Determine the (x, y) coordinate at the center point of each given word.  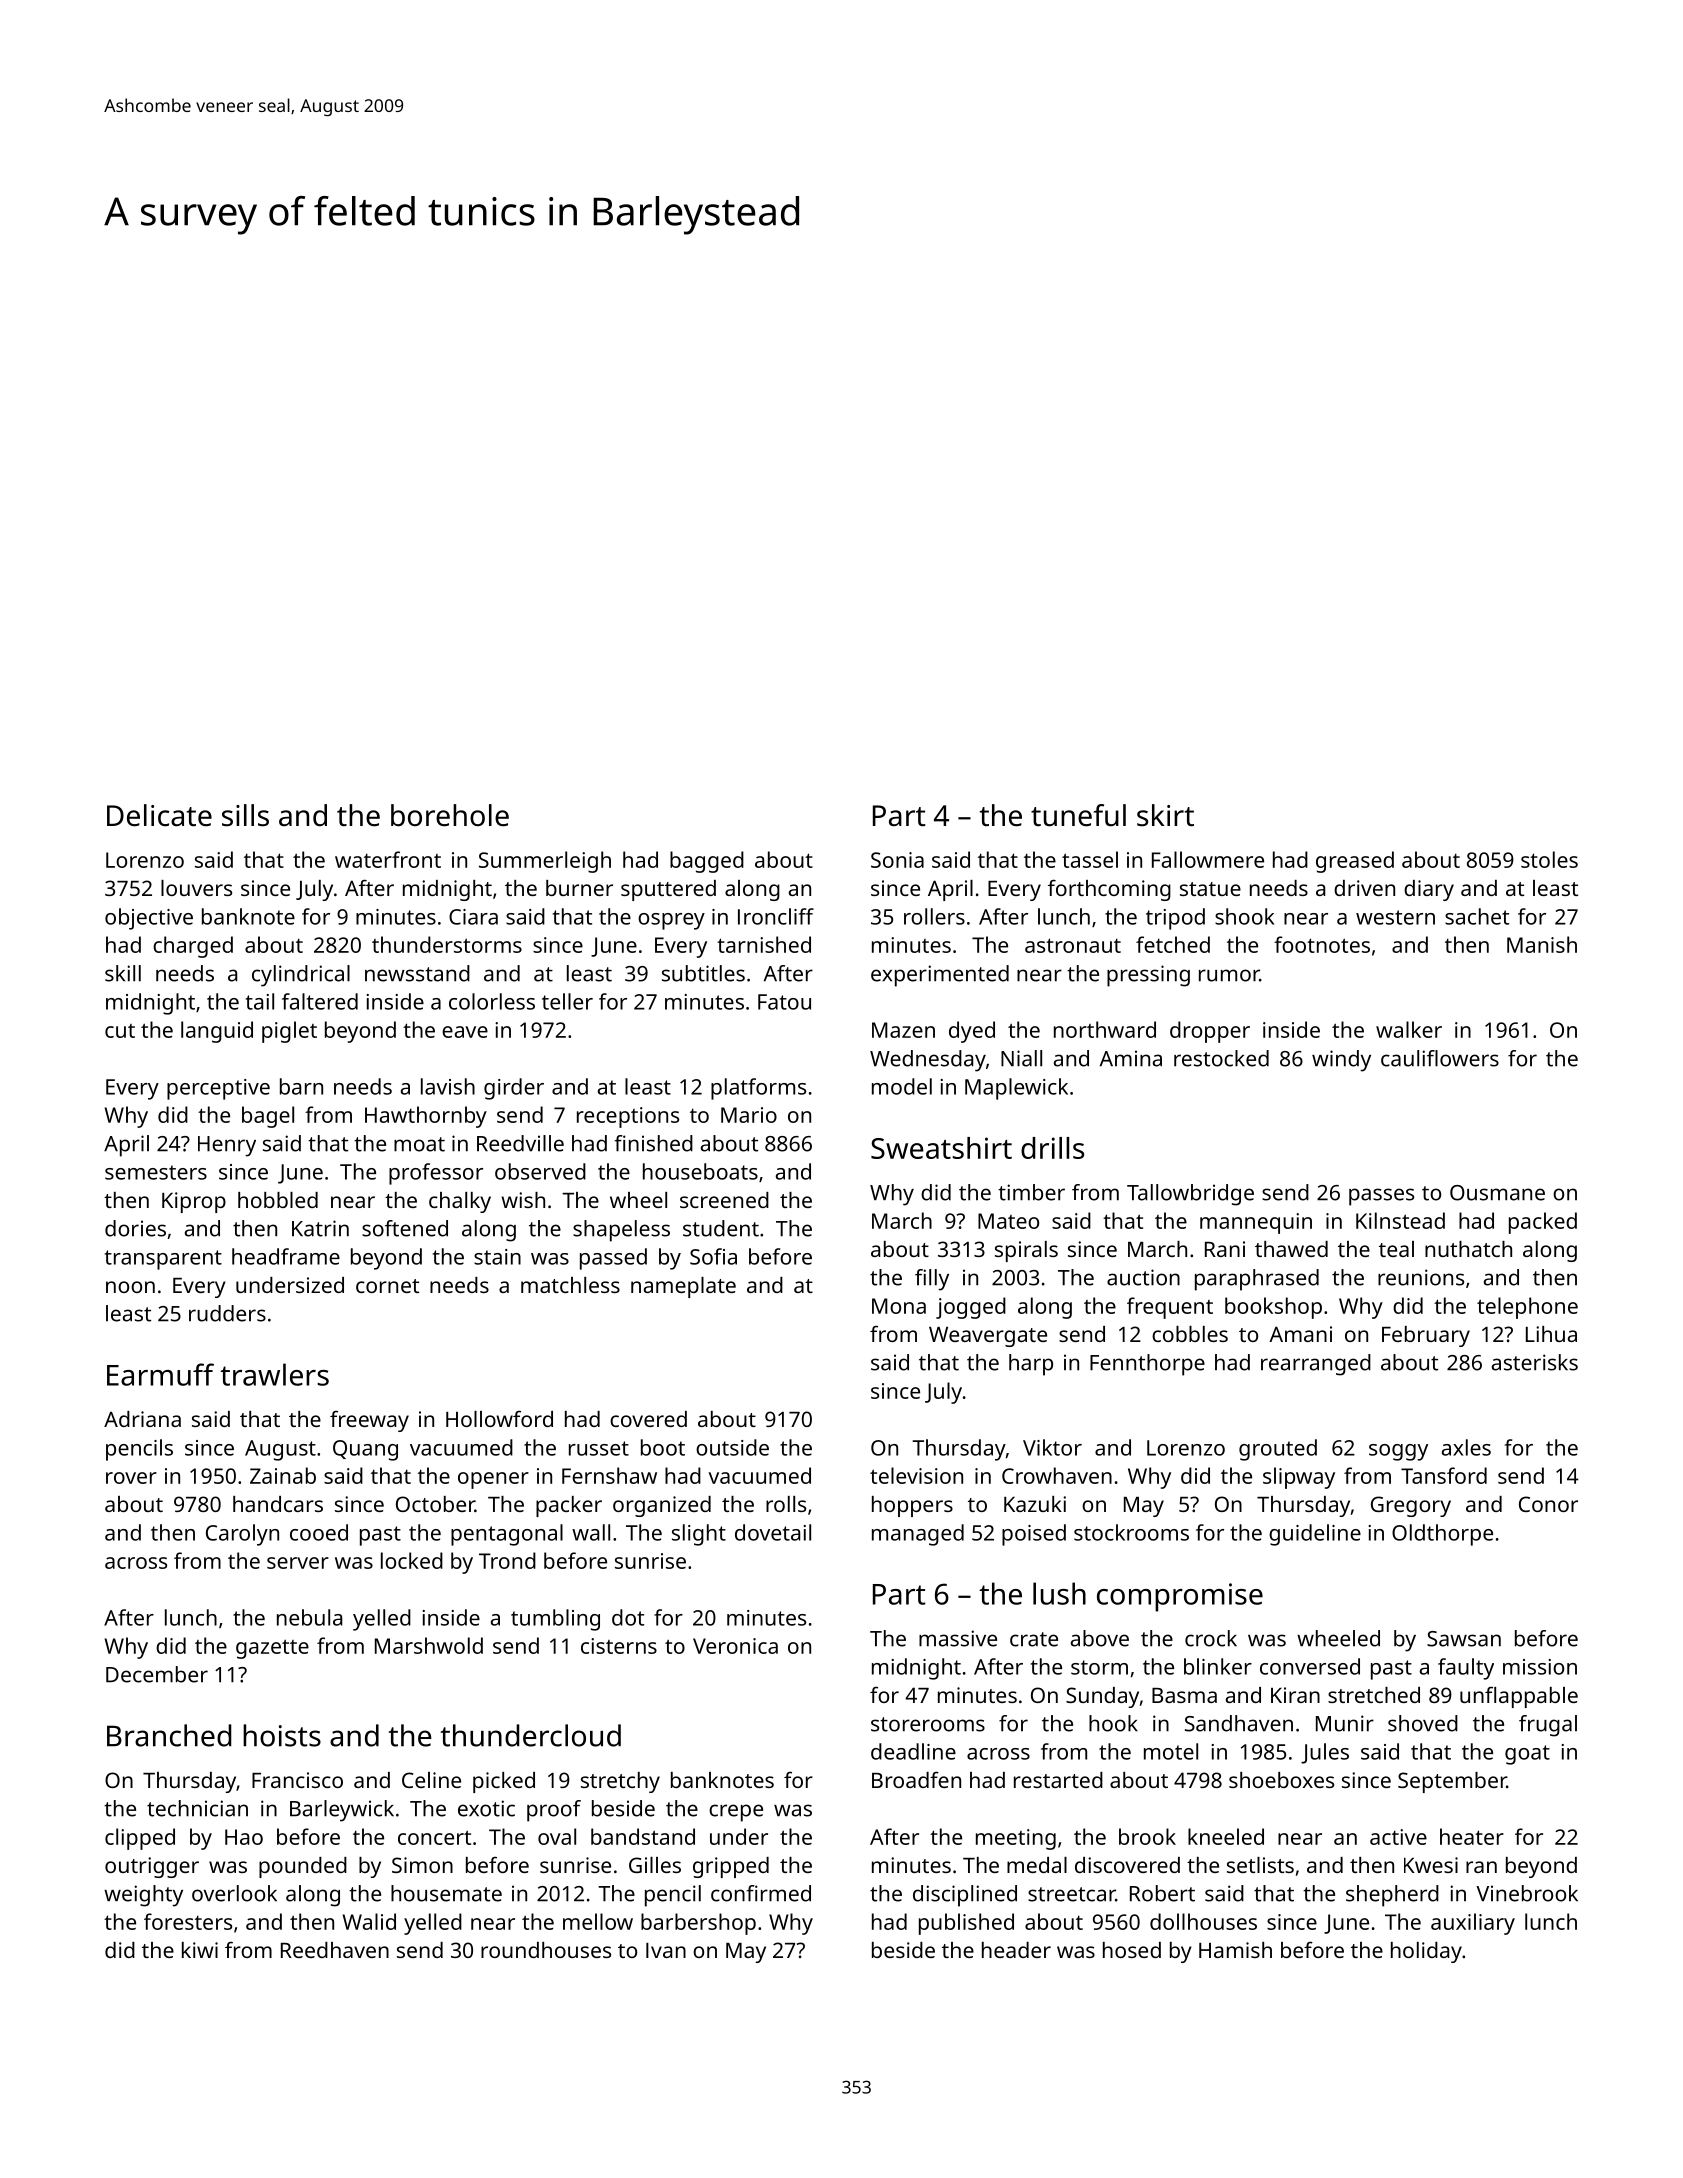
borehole (450, 815)
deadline (913, 1751)
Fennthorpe (1147, 1365)
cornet (387, 1286)
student (721, 1228)
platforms (758, 1089)
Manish (1542, 944)
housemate (446, 1893)
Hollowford (499, 1419)
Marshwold (429, 1645)
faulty (1466, 1669)
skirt (1165, 815)
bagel (268, 1117)
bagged (707, 862)
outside (732, 1447)
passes (1381, 1197)
